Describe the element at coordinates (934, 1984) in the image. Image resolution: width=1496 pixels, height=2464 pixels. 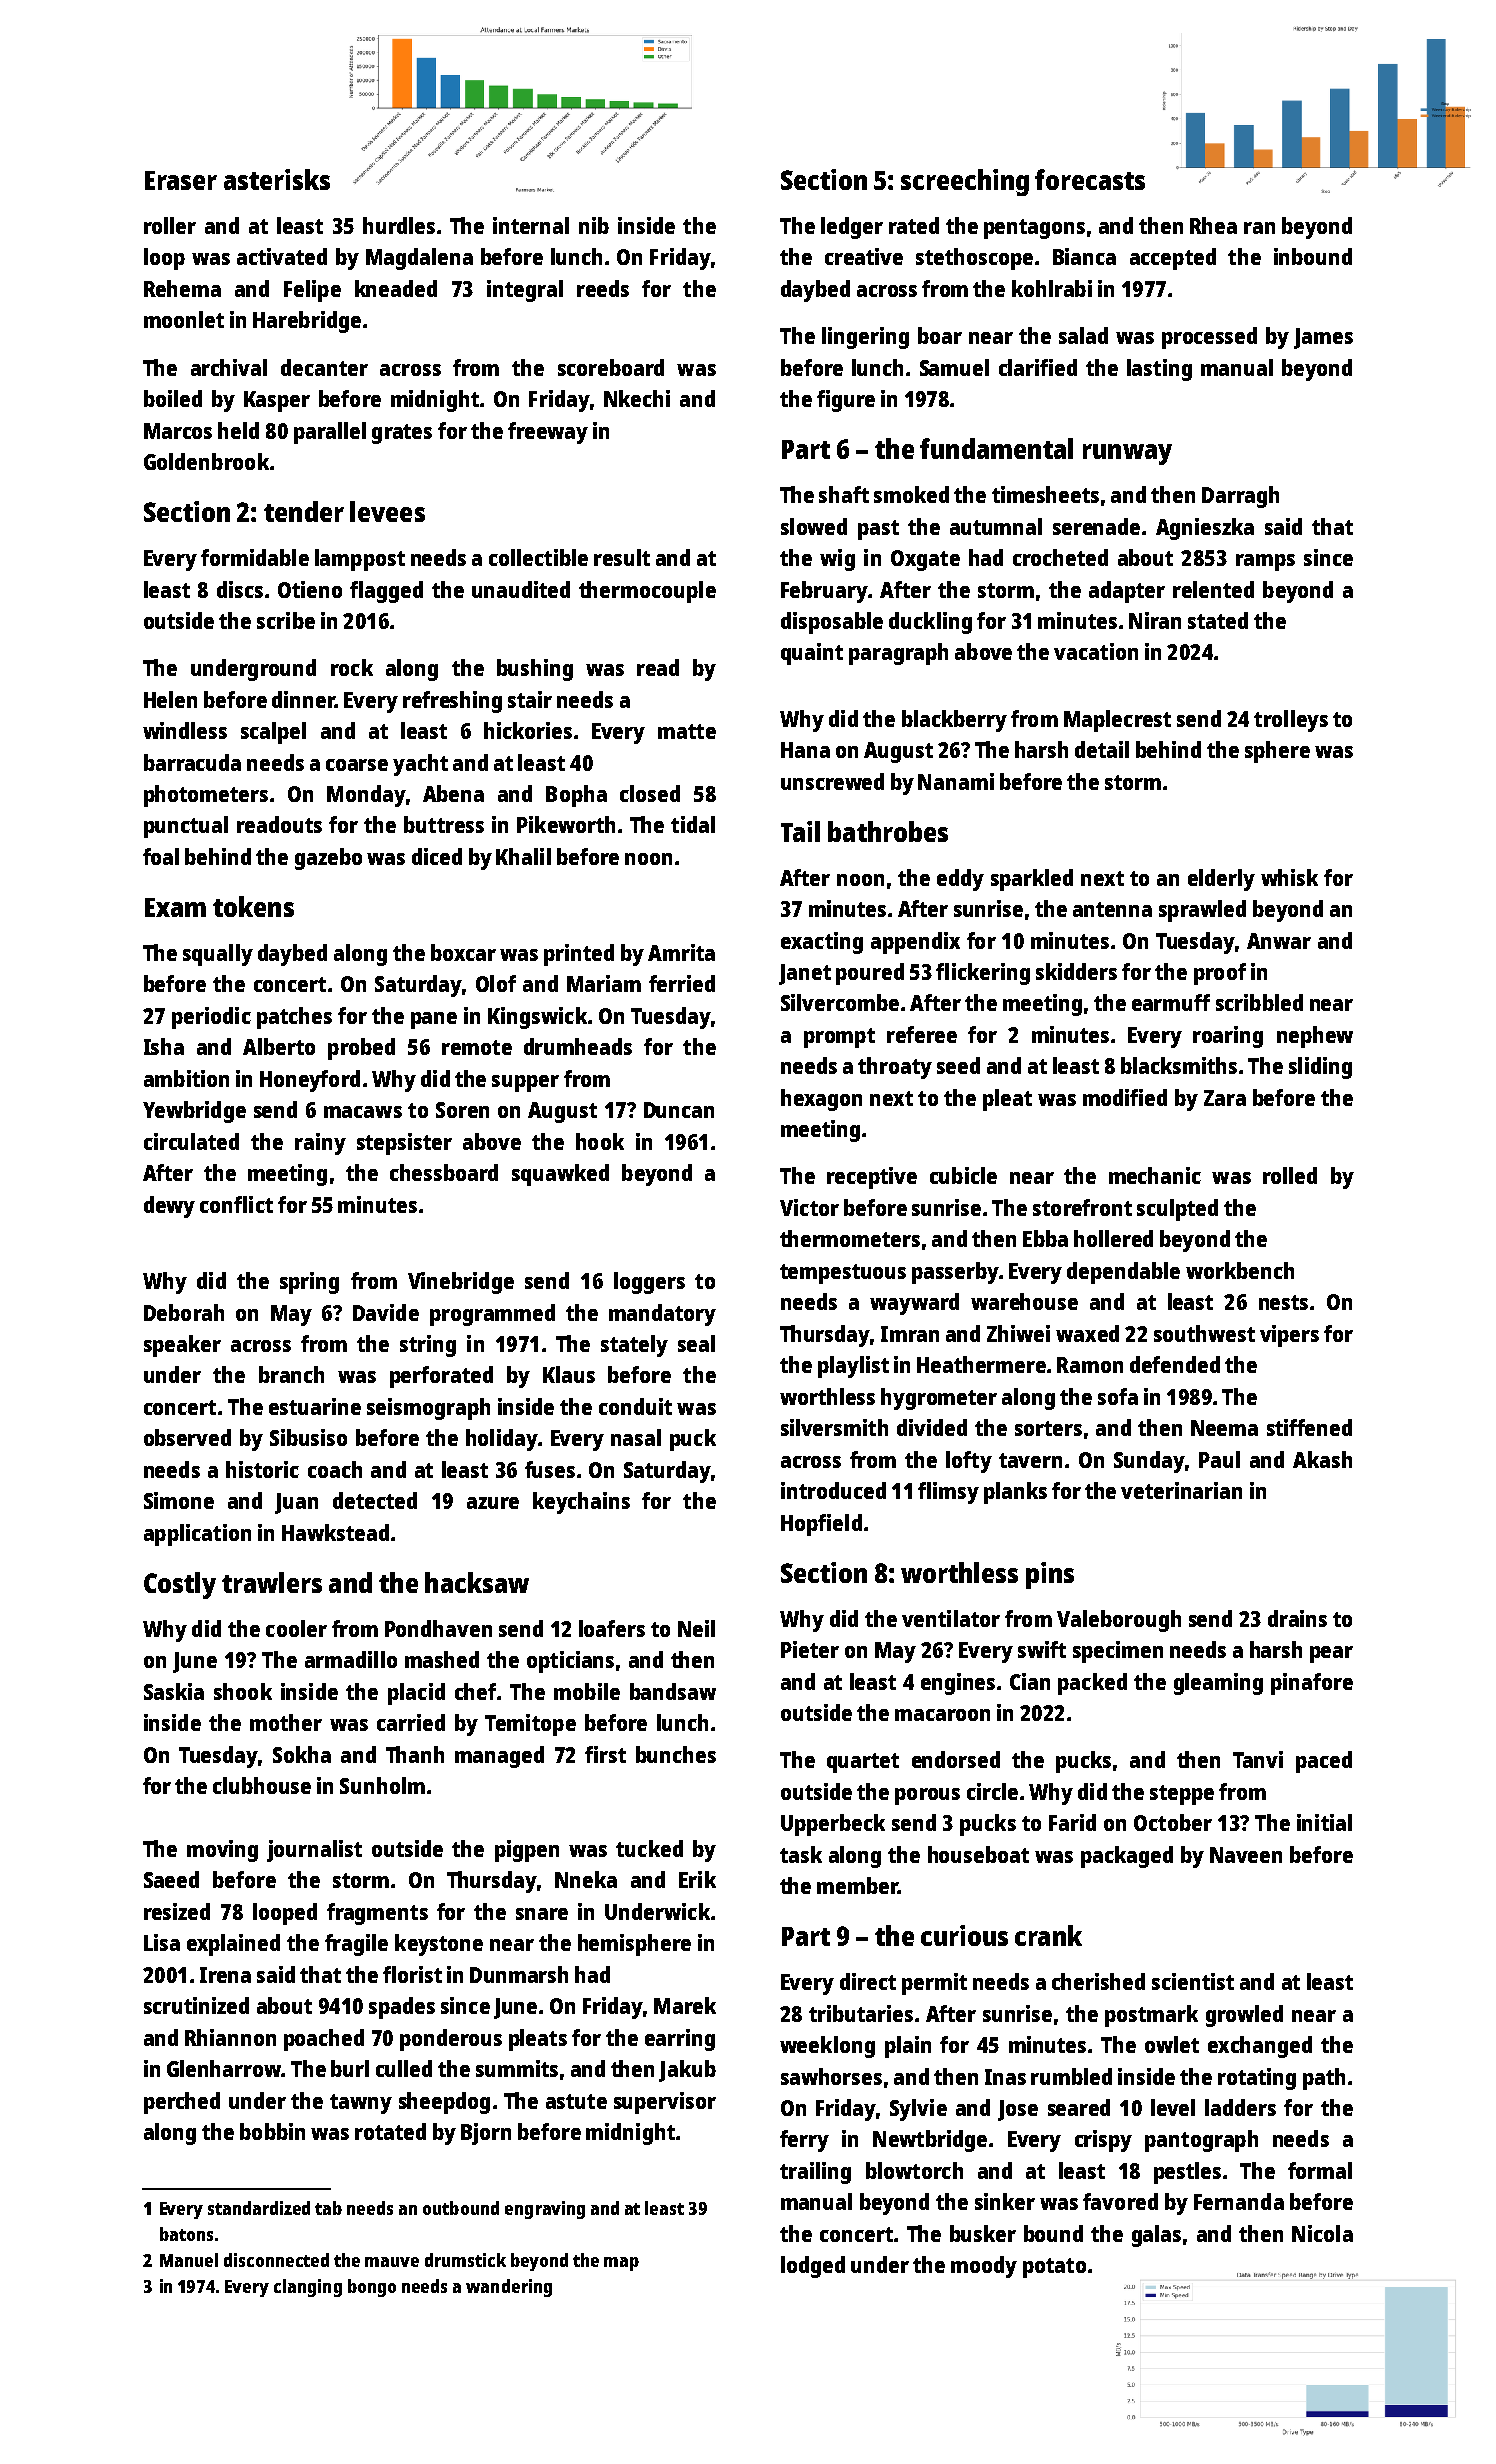
I see `permit` at that location.
